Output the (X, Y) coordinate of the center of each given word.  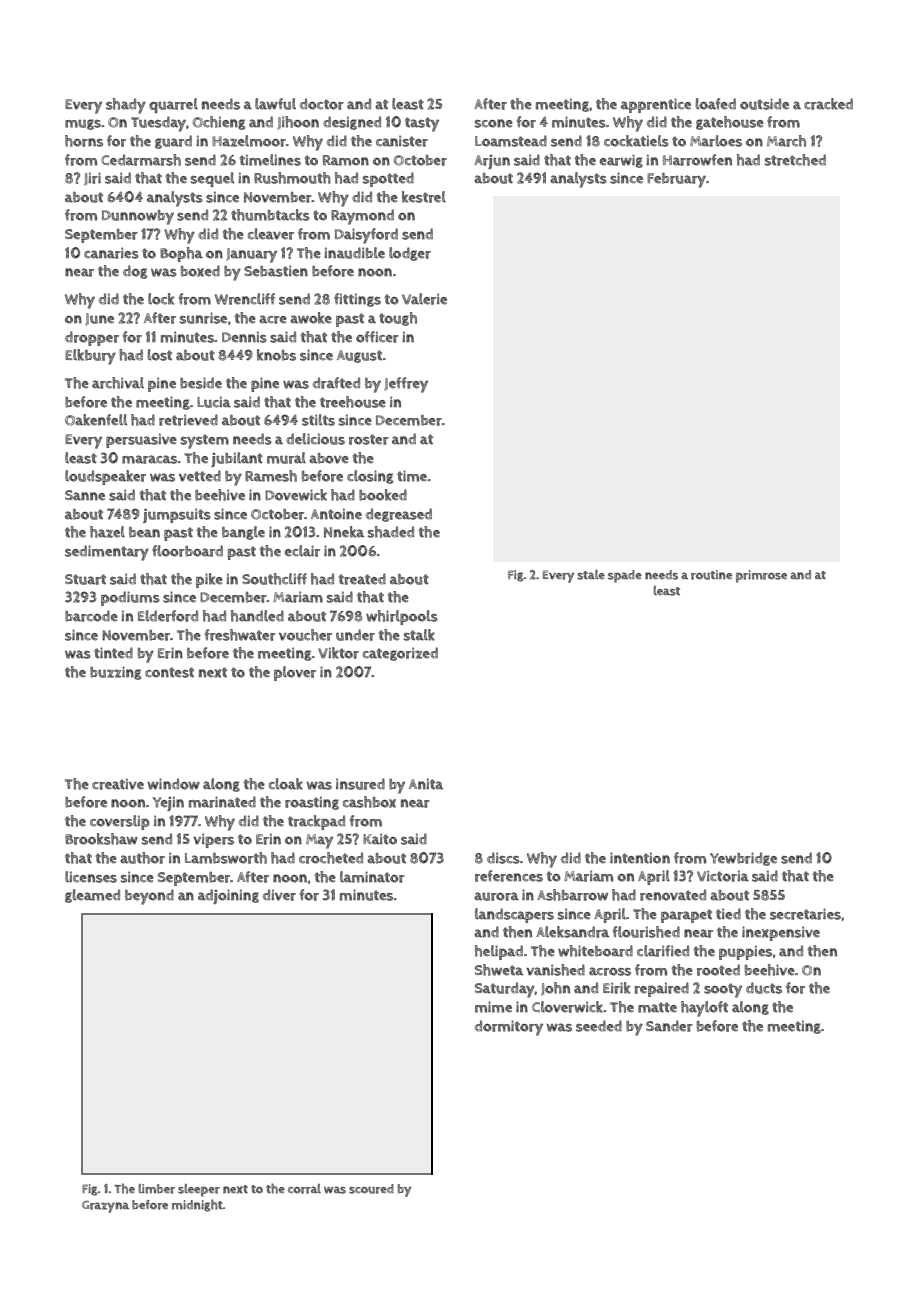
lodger (410, 254)
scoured (371, 1189)
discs (503, 858)
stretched (795, 160)
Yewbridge (743, 859)
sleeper (199, 1190)
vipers (213, 840)
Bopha (181, 254)
